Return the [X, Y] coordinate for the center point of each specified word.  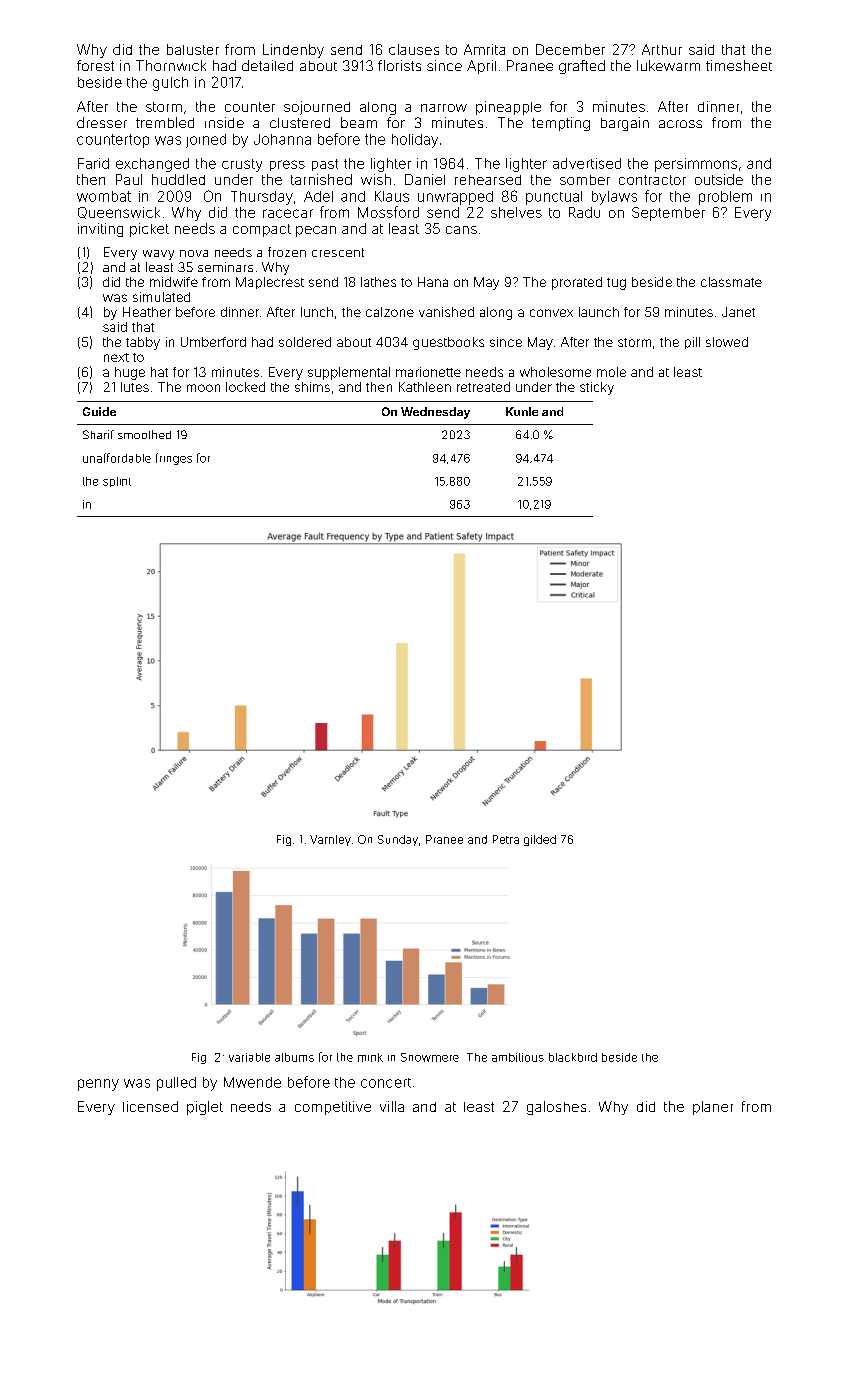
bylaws [614, 198]
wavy [158, 255]
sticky [597, 388]
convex [551, 313]
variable [249, 1057]
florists [399, 65]
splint [117, 482]
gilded [540, 840]
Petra [506, 839]
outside [719, 179]
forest [95, 65]
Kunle [522, 411]
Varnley [330, 840]
